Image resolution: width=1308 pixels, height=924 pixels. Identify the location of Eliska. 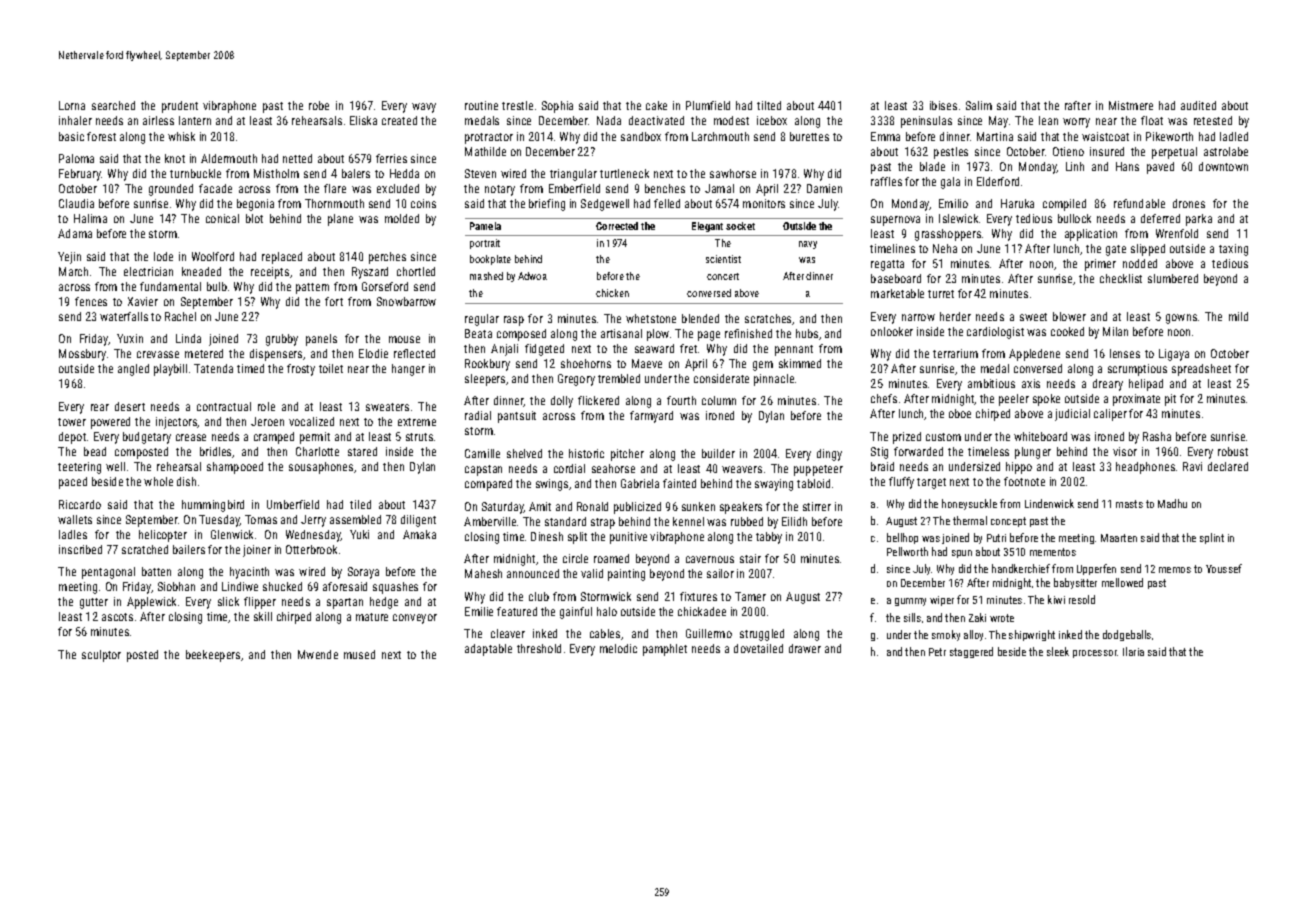
(363, 120).
